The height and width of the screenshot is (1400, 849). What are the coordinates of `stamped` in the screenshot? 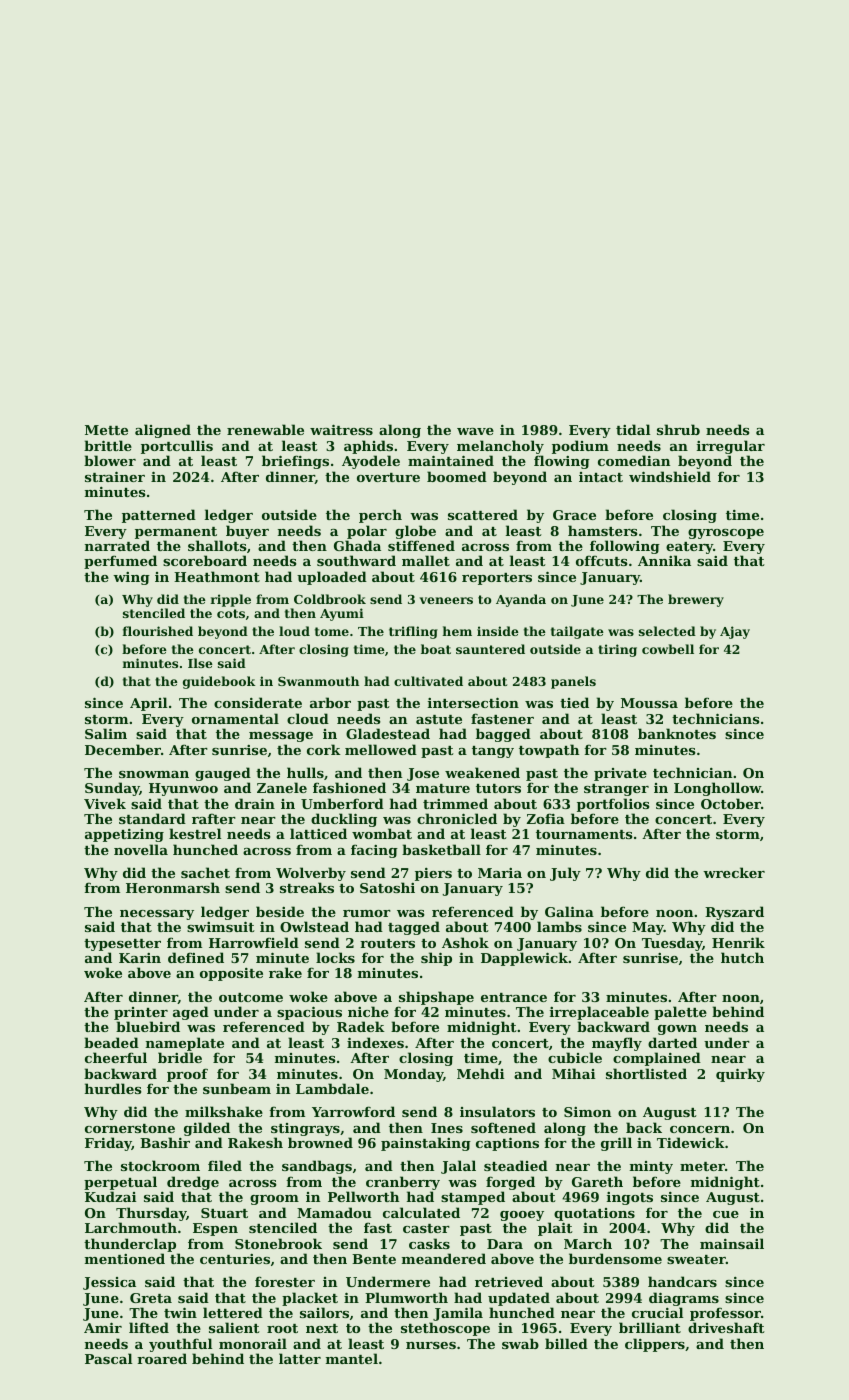 It's located at (473, 1198).
